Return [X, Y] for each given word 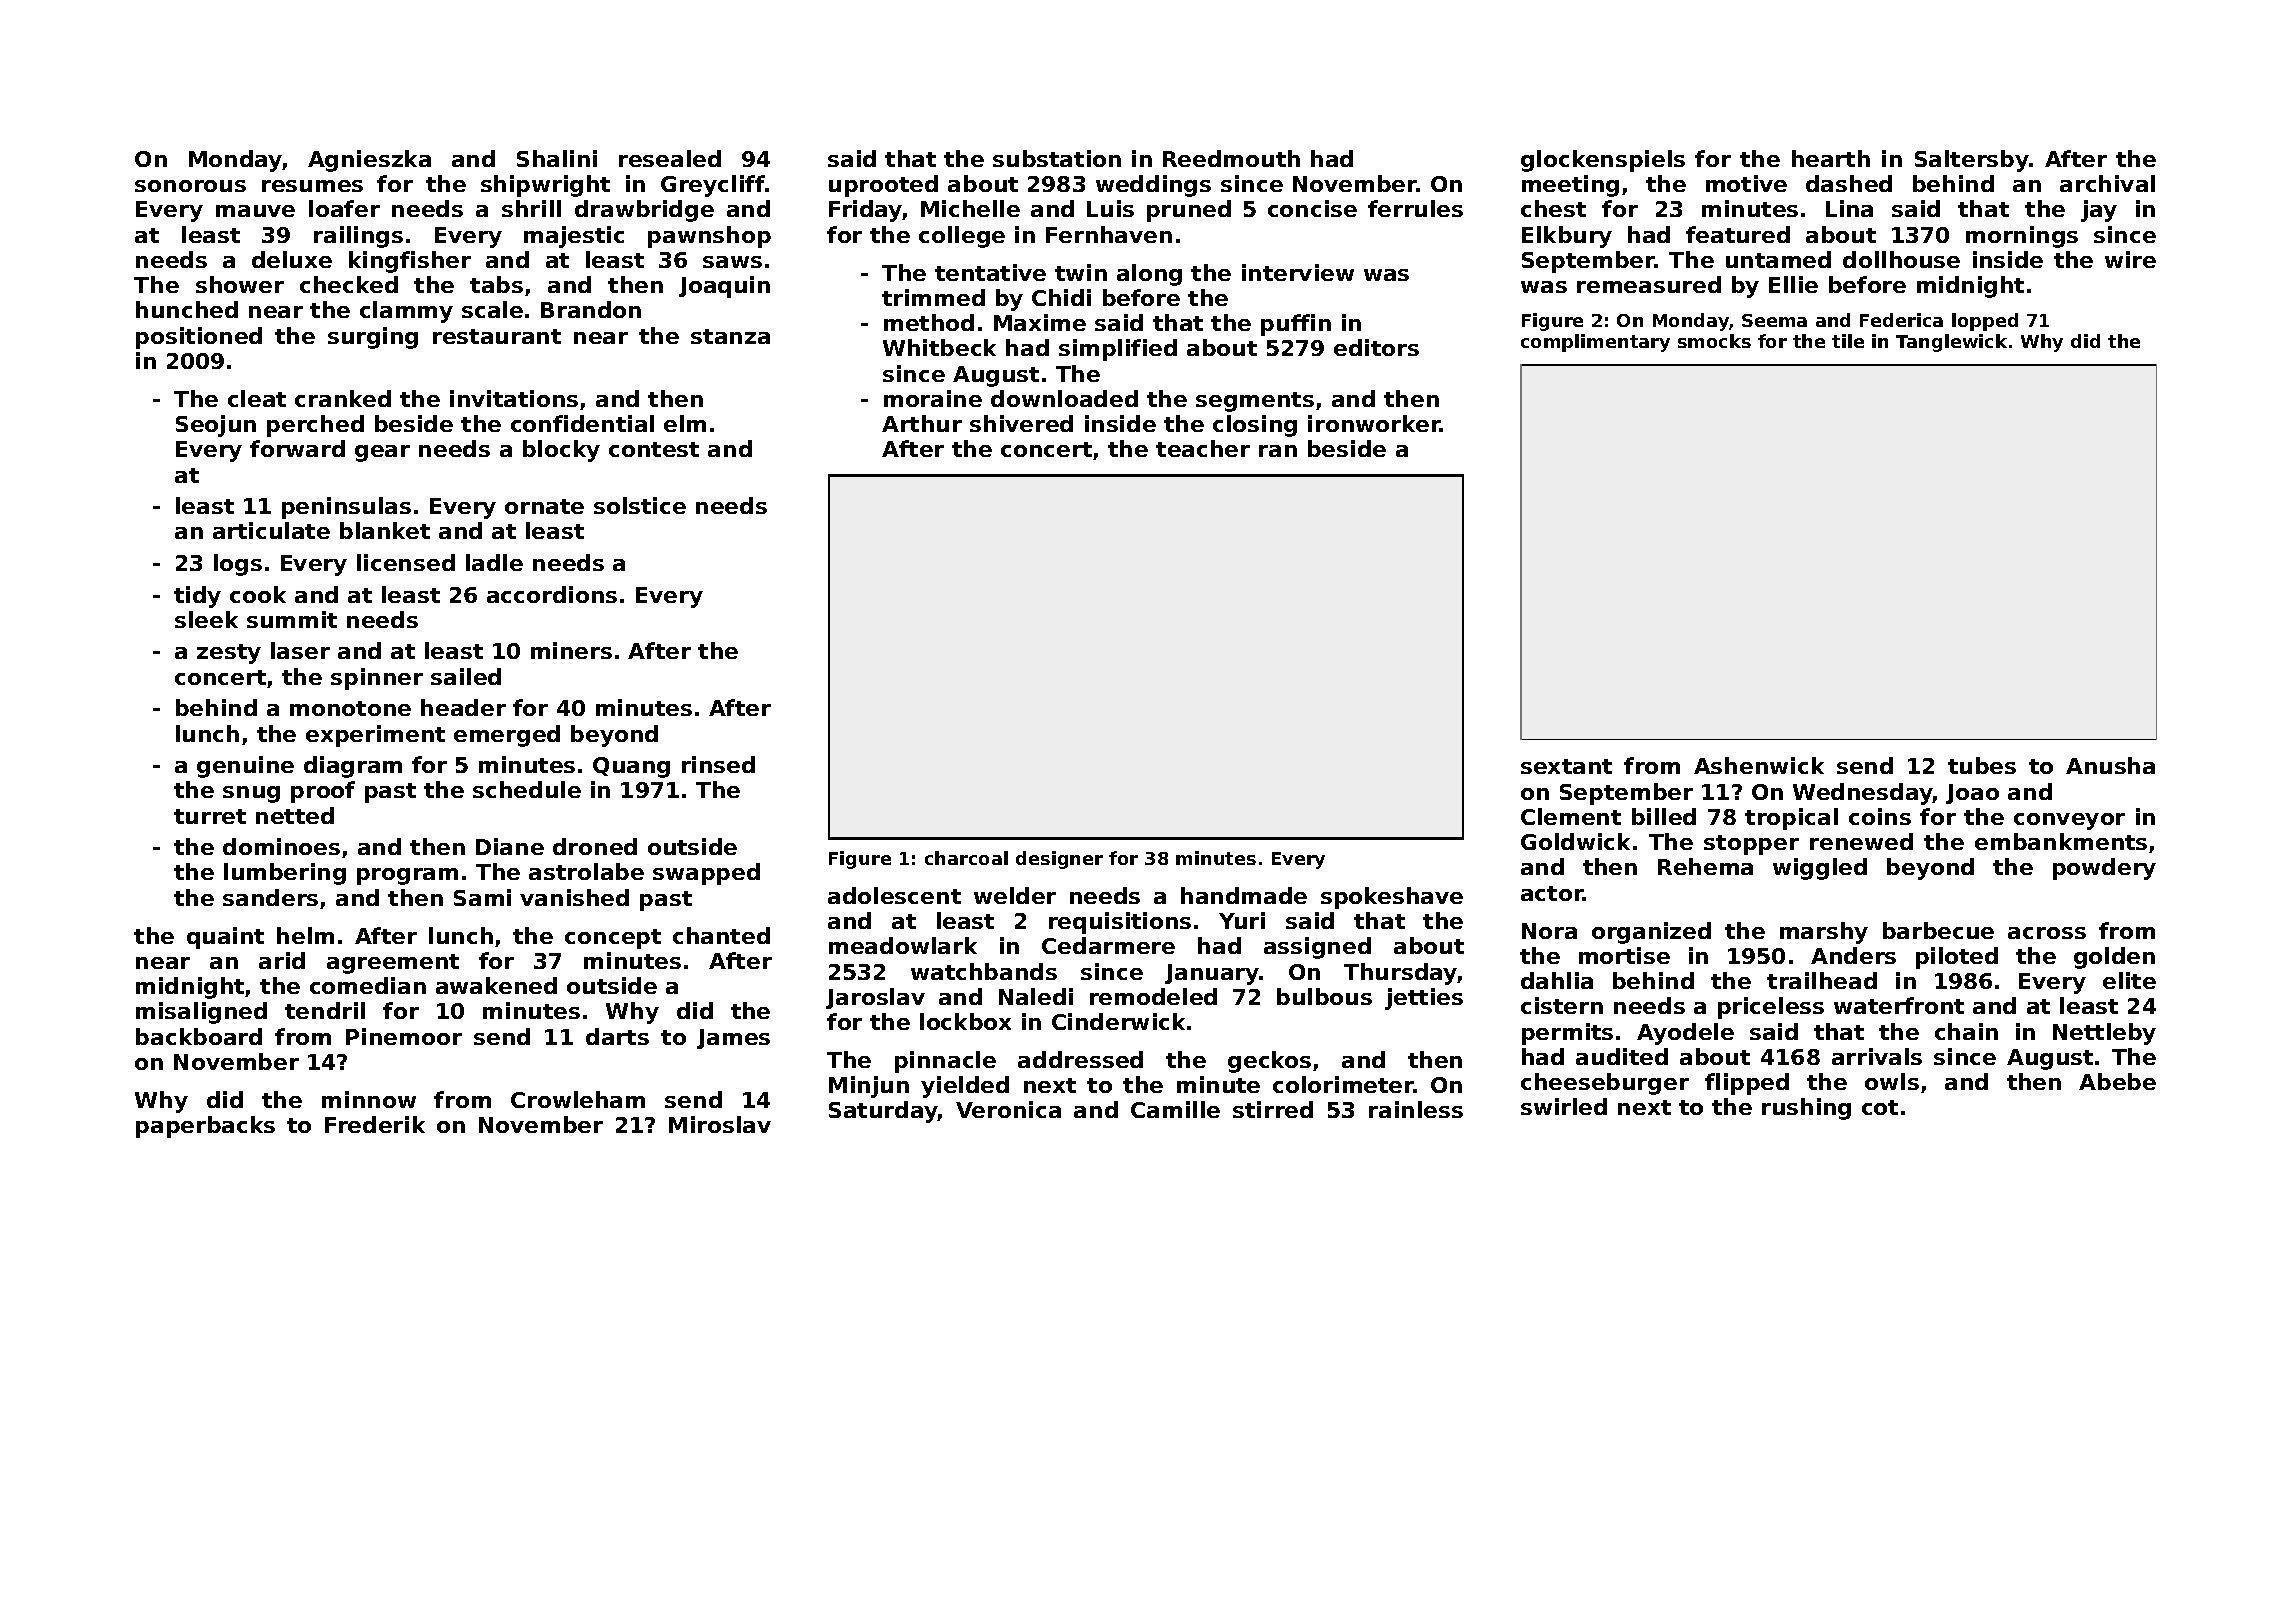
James [733, 1039]
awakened [496, 985]
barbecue [1938, 930]
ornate [544, 506]
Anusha [2110, 765]
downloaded [1064, 398]
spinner [377, 679]
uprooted [883, 186]
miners [571, 650]
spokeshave [1392, 898]
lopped [1985, 322]
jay [2099, 211]
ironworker [1374, 423]
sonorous [190, 186]
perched [315, 426]
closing [1255, 426]
